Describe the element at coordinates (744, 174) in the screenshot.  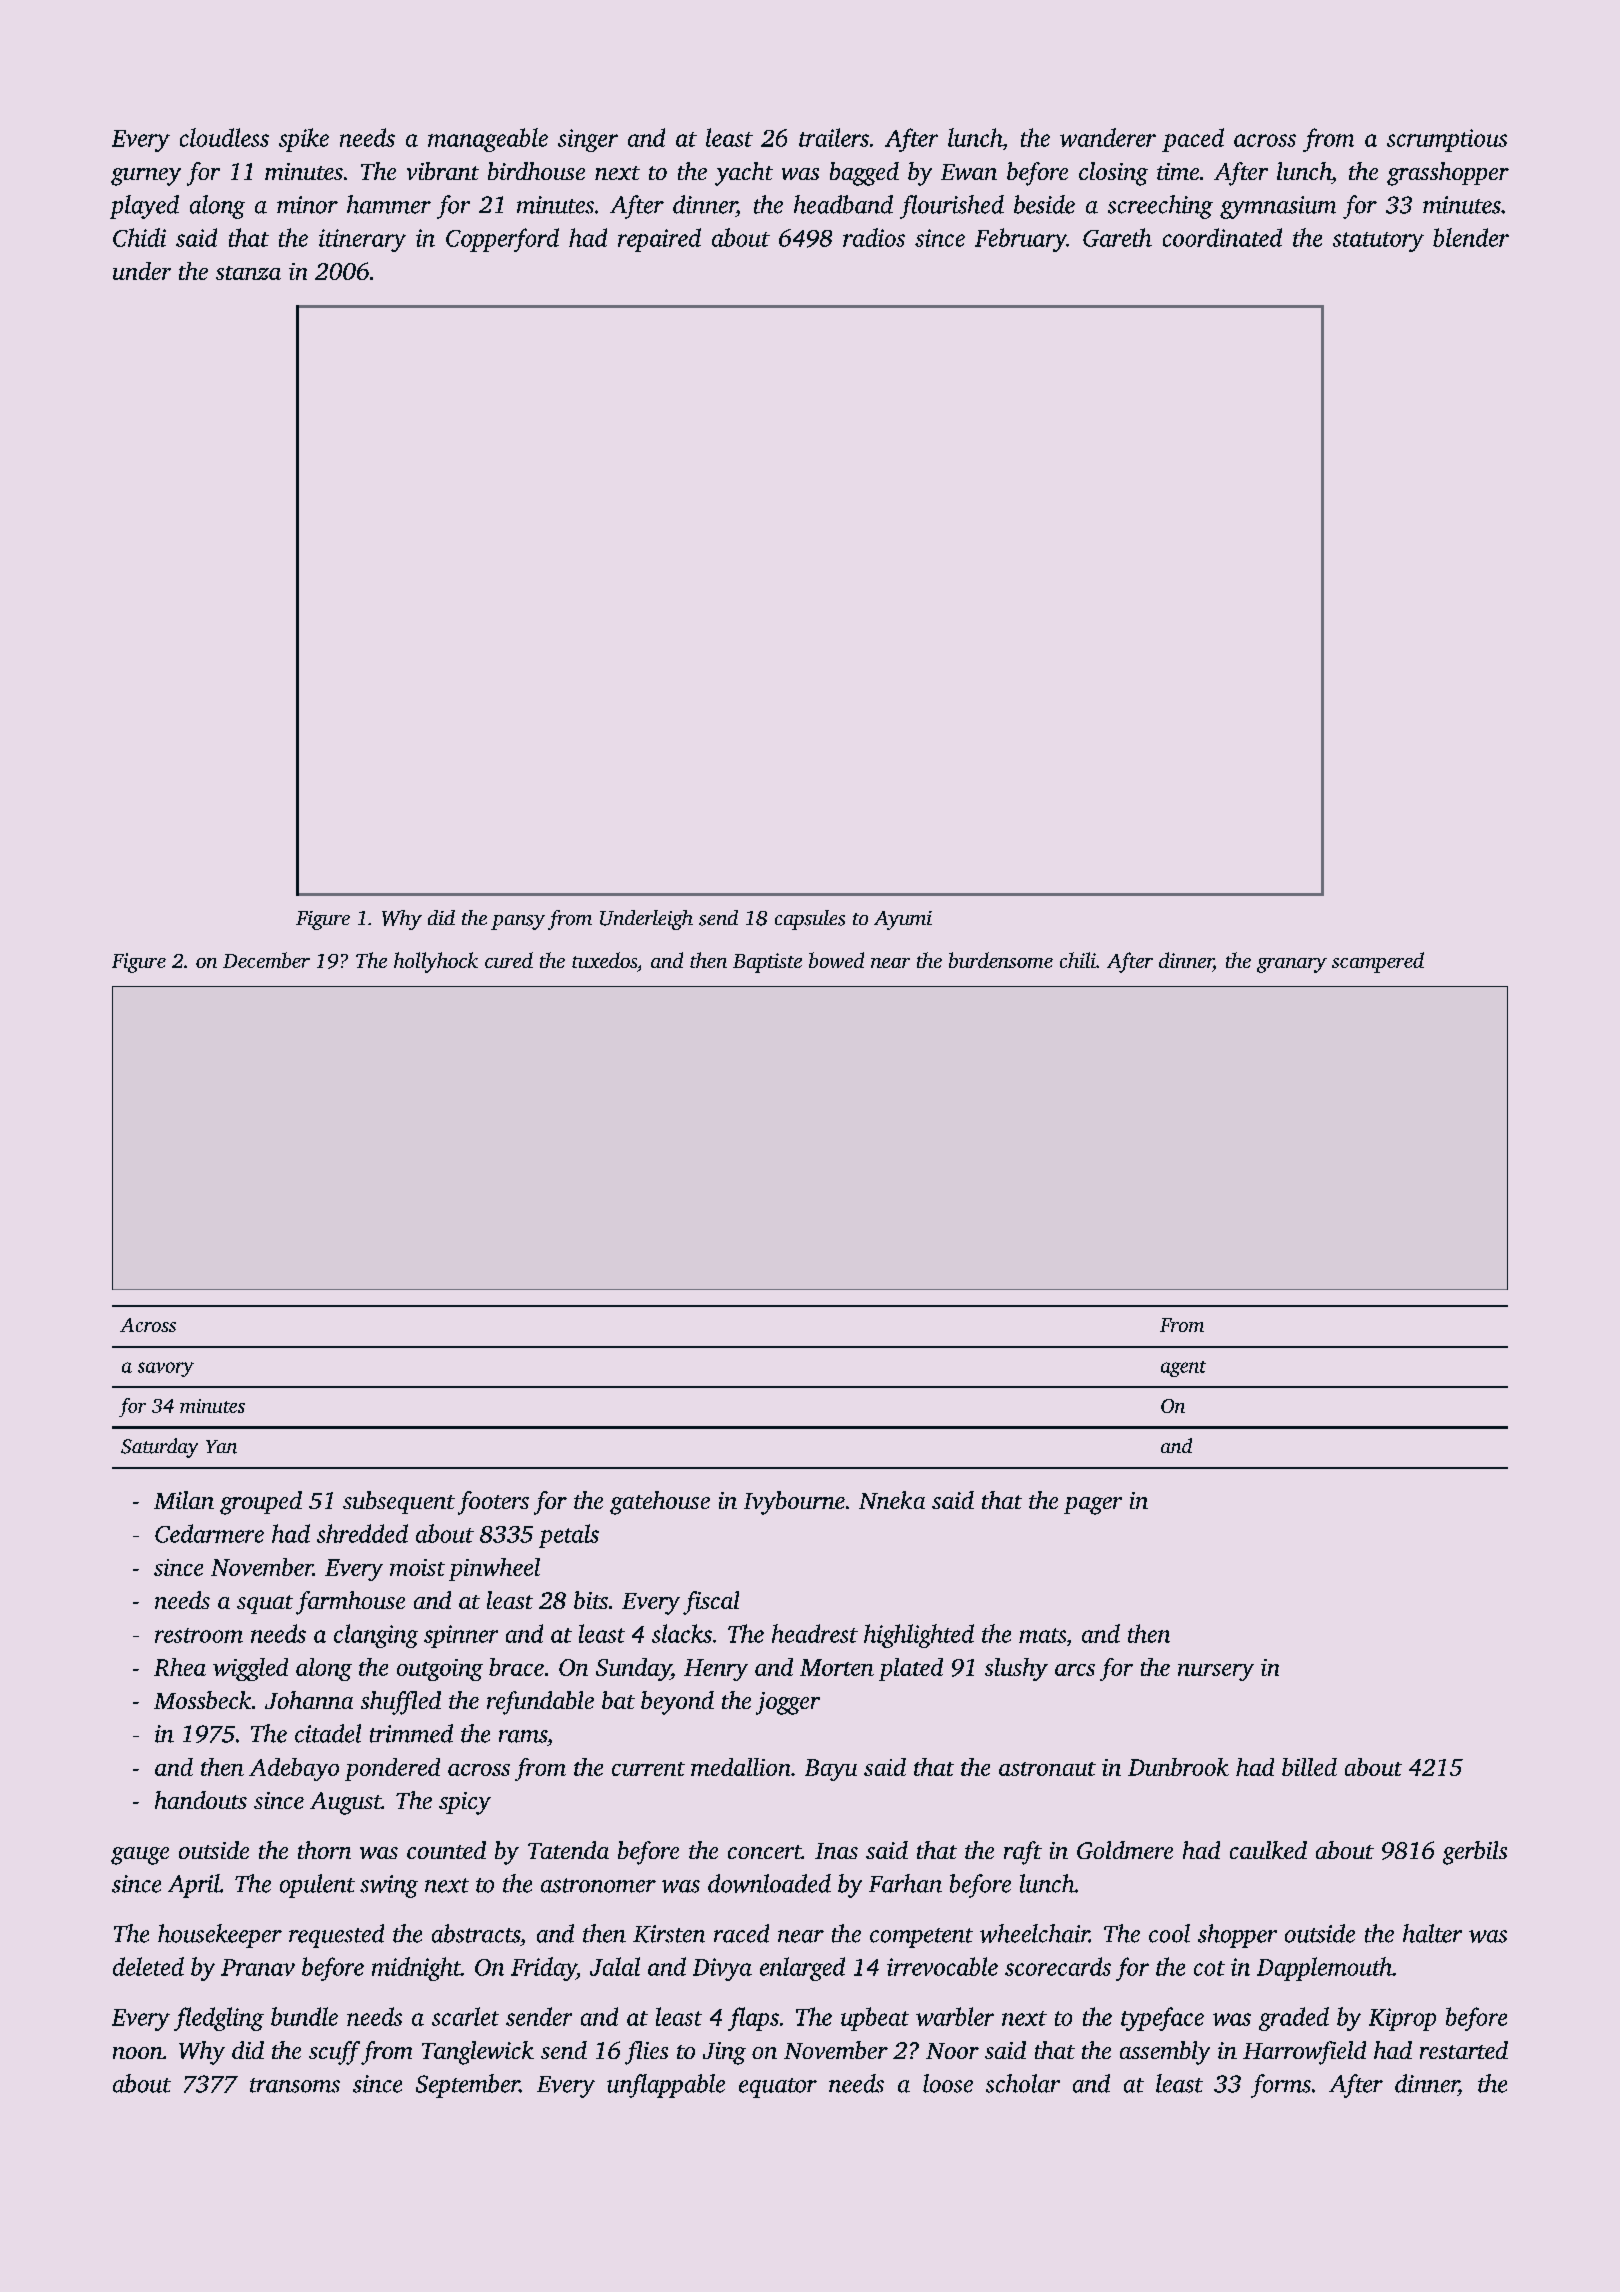
I see `yacht` at that location.
